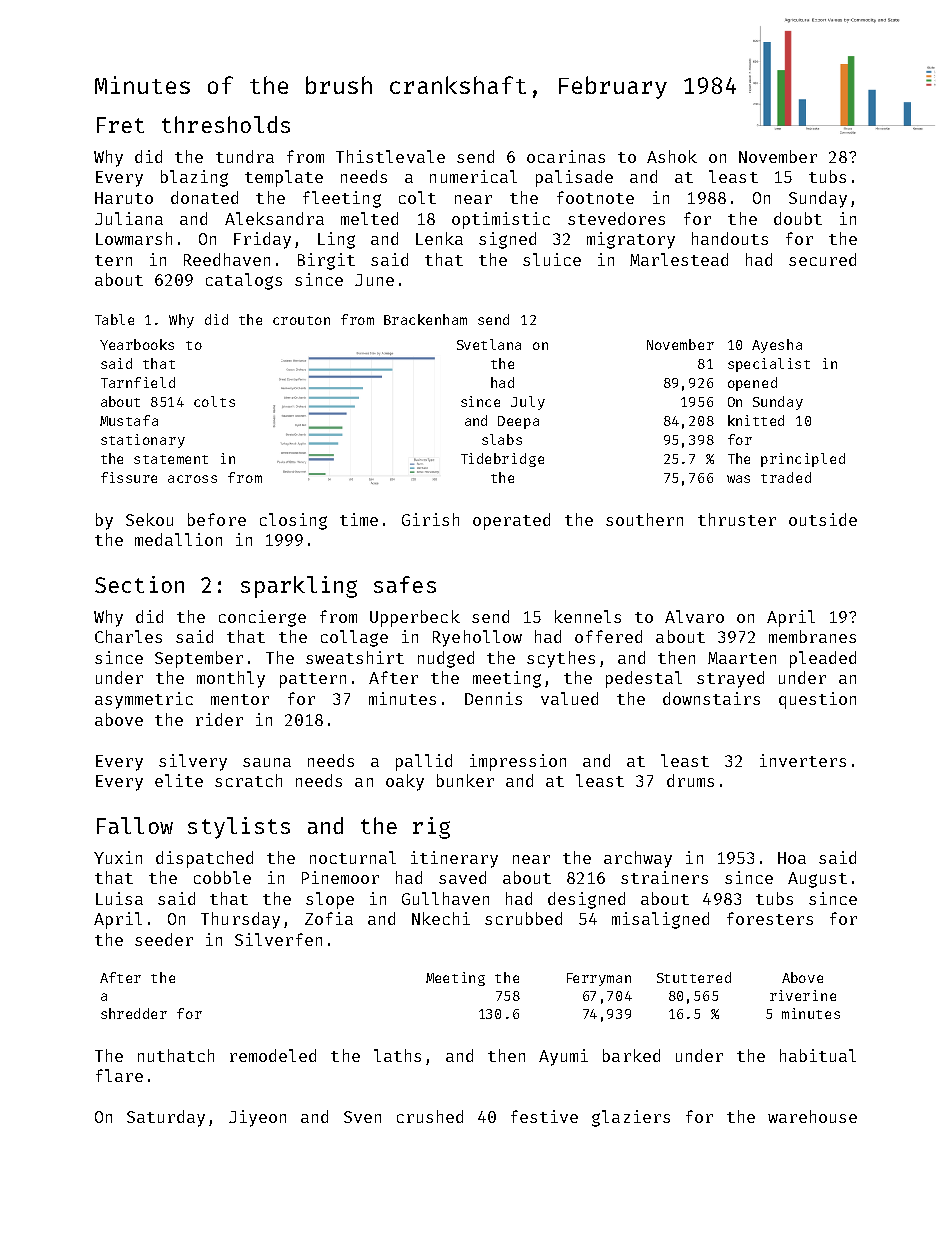 This screenshot has width=952, height=1233. What do you see at coordinates (823, 519) in the screenshot?
I see `outside` at bounding box center [823, 519].
